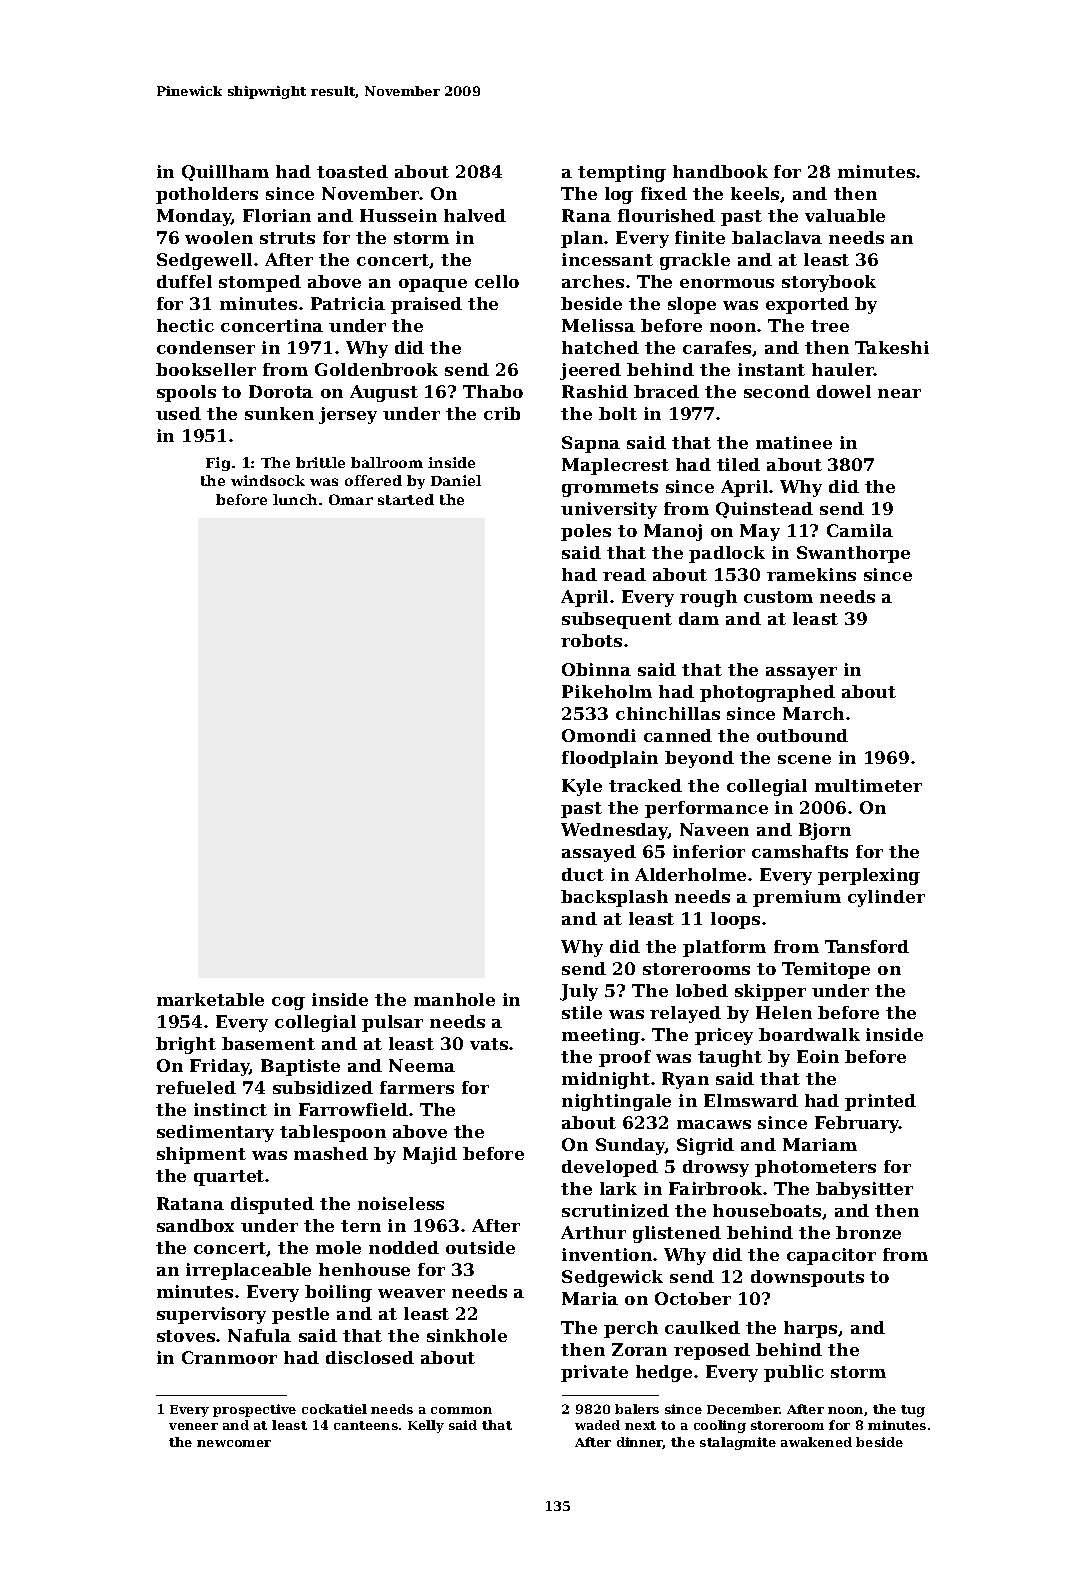  What do you see at coordinates (724, 948) in the image?
I see `platform` at bounding box center [724, 948].
